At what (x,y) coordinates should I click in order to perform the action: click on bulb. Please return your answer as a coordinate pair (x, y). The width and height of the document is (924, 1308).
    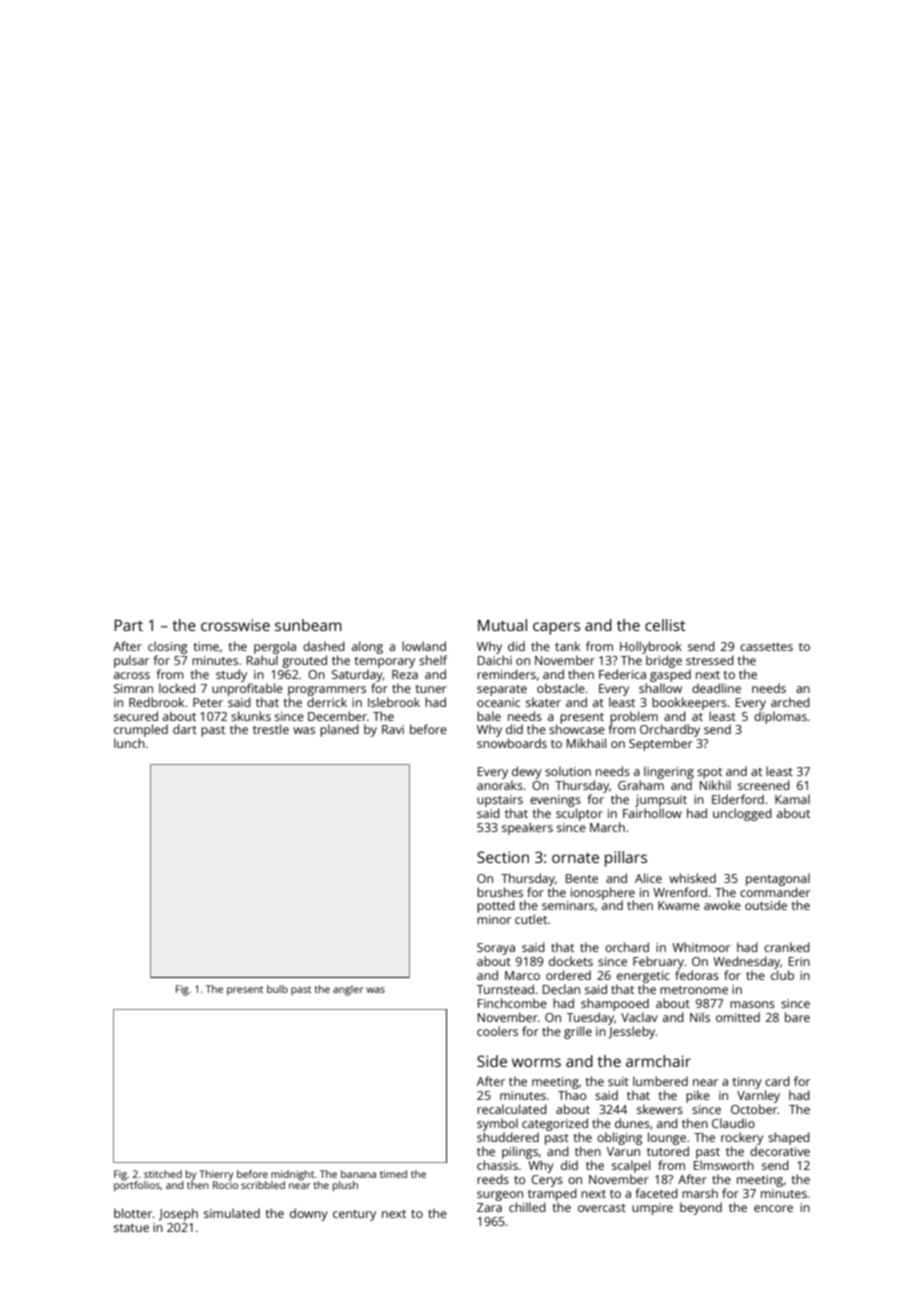
    Looking at the image, I should click on (277, 989).
